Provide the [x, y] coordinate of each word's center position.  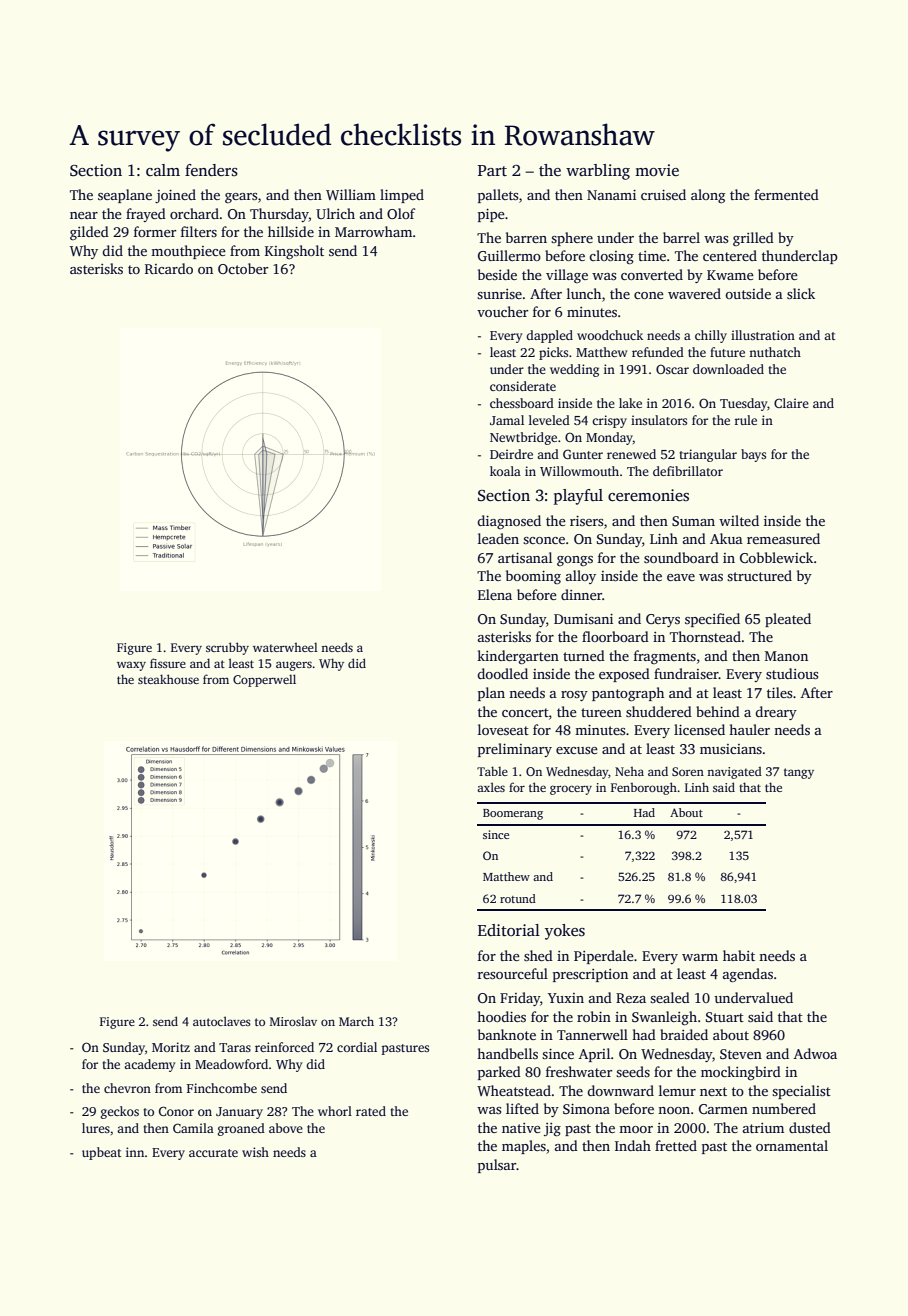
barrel [681, 237]
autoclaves [222, 1021]
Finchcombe [222, 1088]
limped [402, 196]
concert [525, 712]
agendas [748, 975]
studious [792, 673]
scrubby [227, 648]
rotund [518, 898]
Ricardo [169, 268]
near [84, 215]
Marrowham [373, 231]
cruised [663, 194]
